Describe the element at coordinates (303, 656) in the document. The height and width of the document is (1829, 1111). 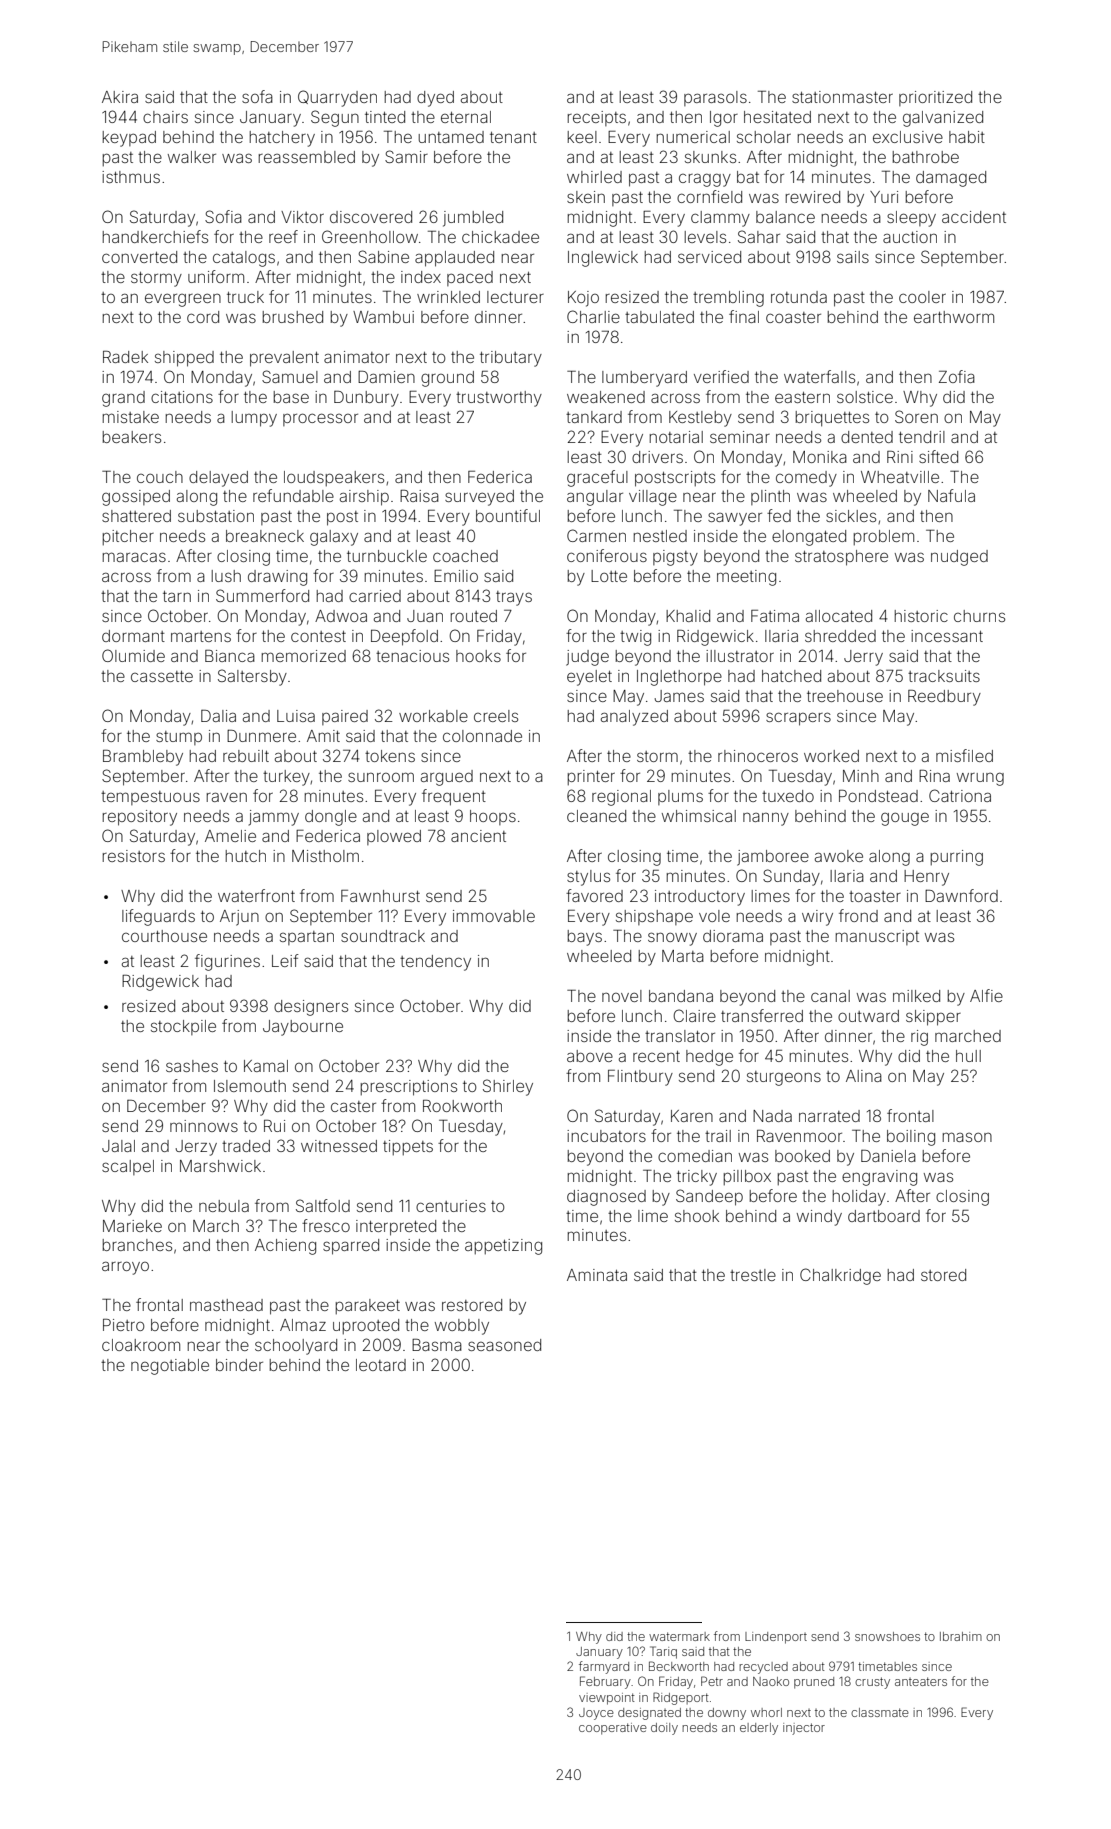
I see `memorized` at that location.
